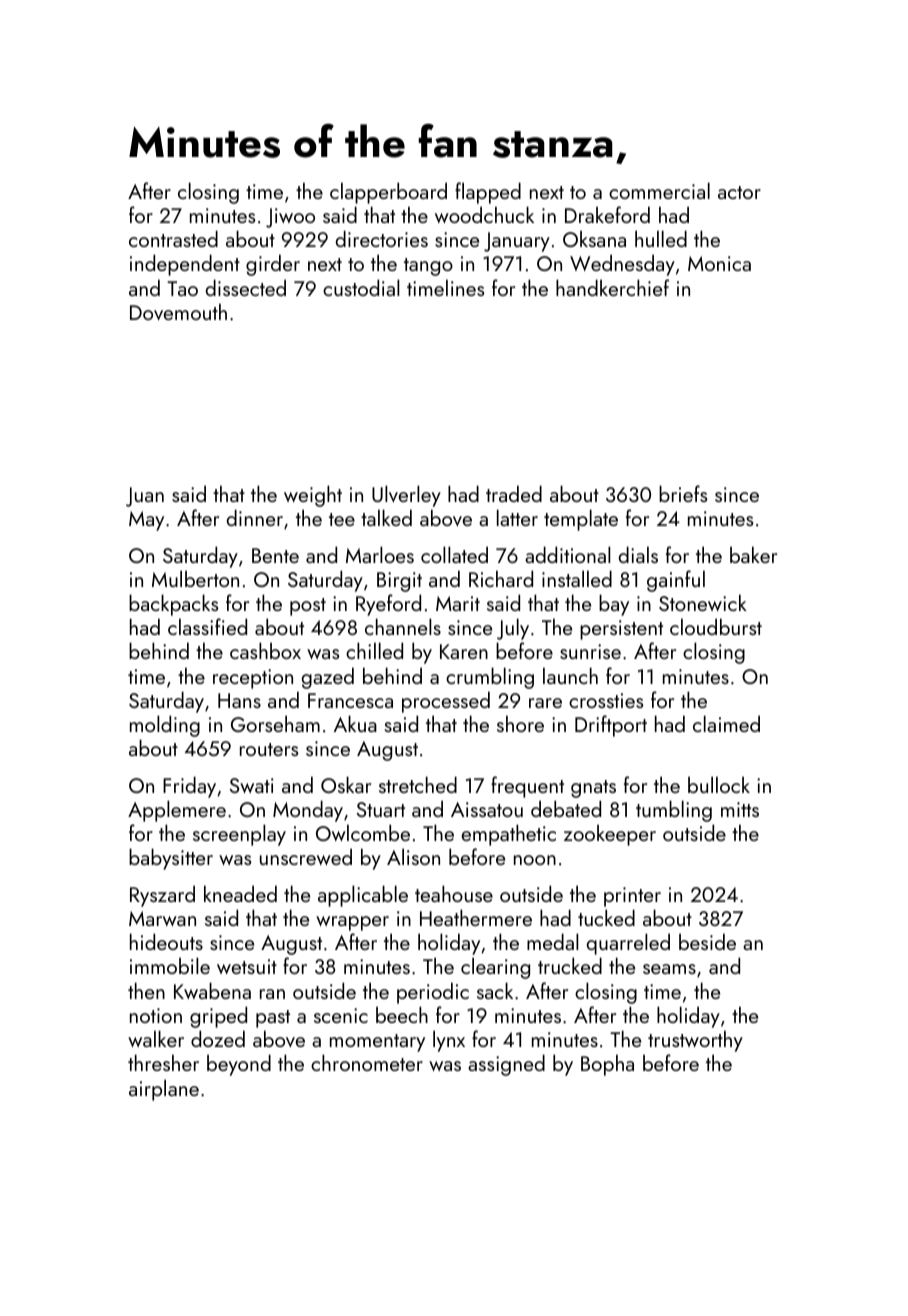 This screenshot has width=908, height=1316. I want to click on Kwabena, so click(212, 990).
